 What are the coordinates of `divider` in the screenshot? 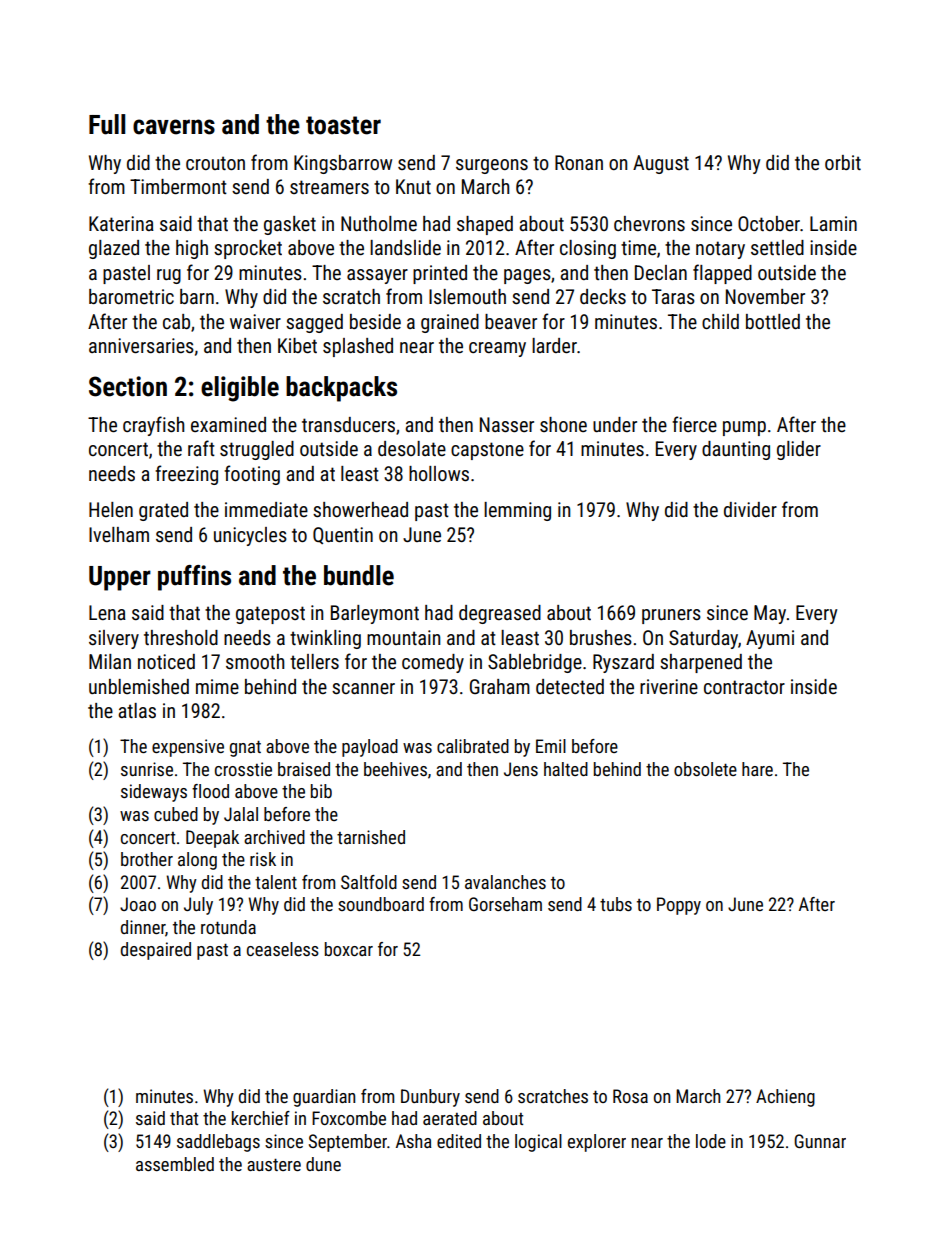 It's located at (750, 509).
